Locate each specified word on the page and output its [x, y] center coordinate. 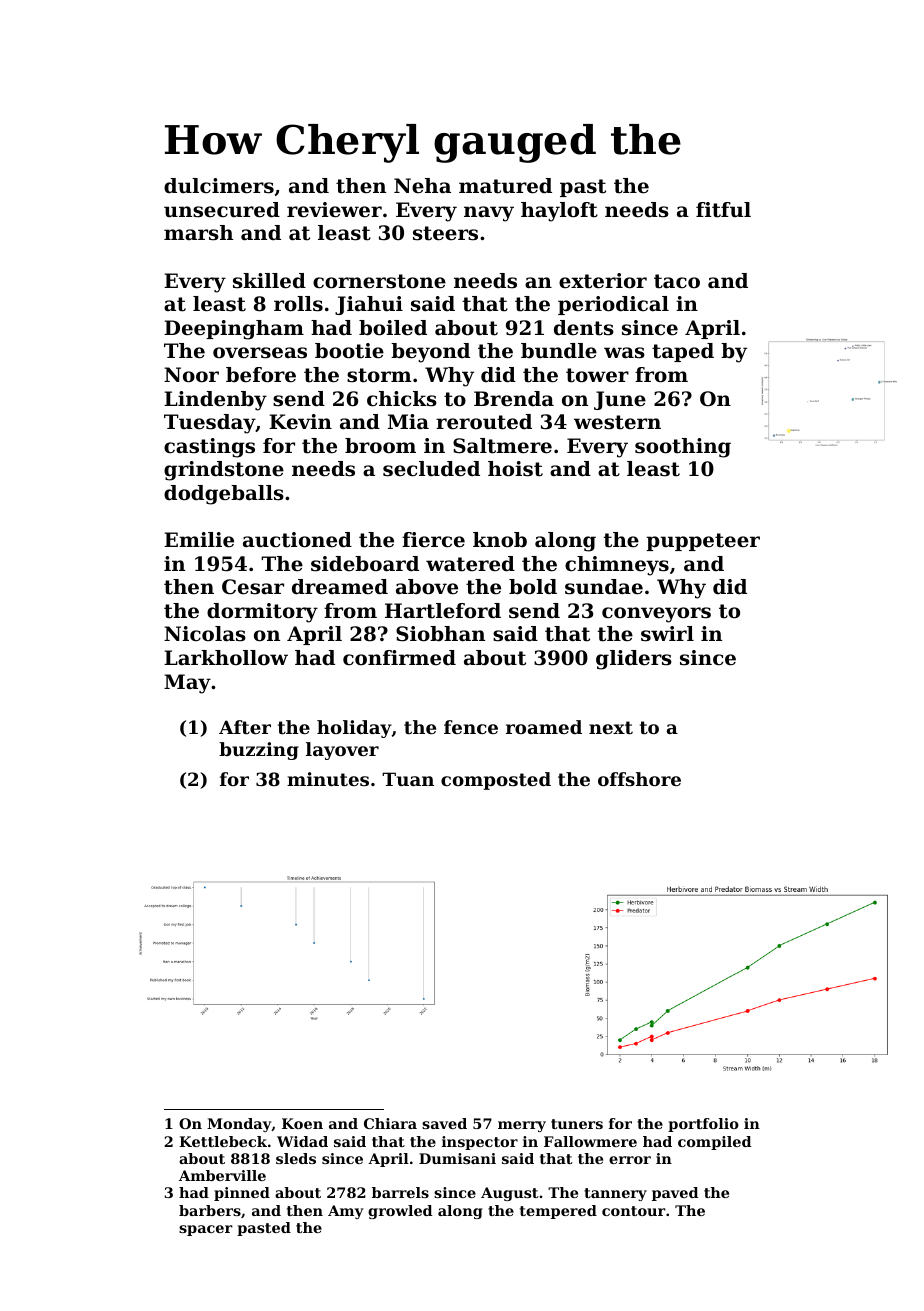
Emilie [199, 540]
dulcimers [219, 186]
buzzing [259, 751]
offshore [639, 779]
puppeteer [703, 542]
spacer [206, 1230]
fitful [723, 210]
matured [505, 186]
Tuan [408, 779]
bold [533, 587]
